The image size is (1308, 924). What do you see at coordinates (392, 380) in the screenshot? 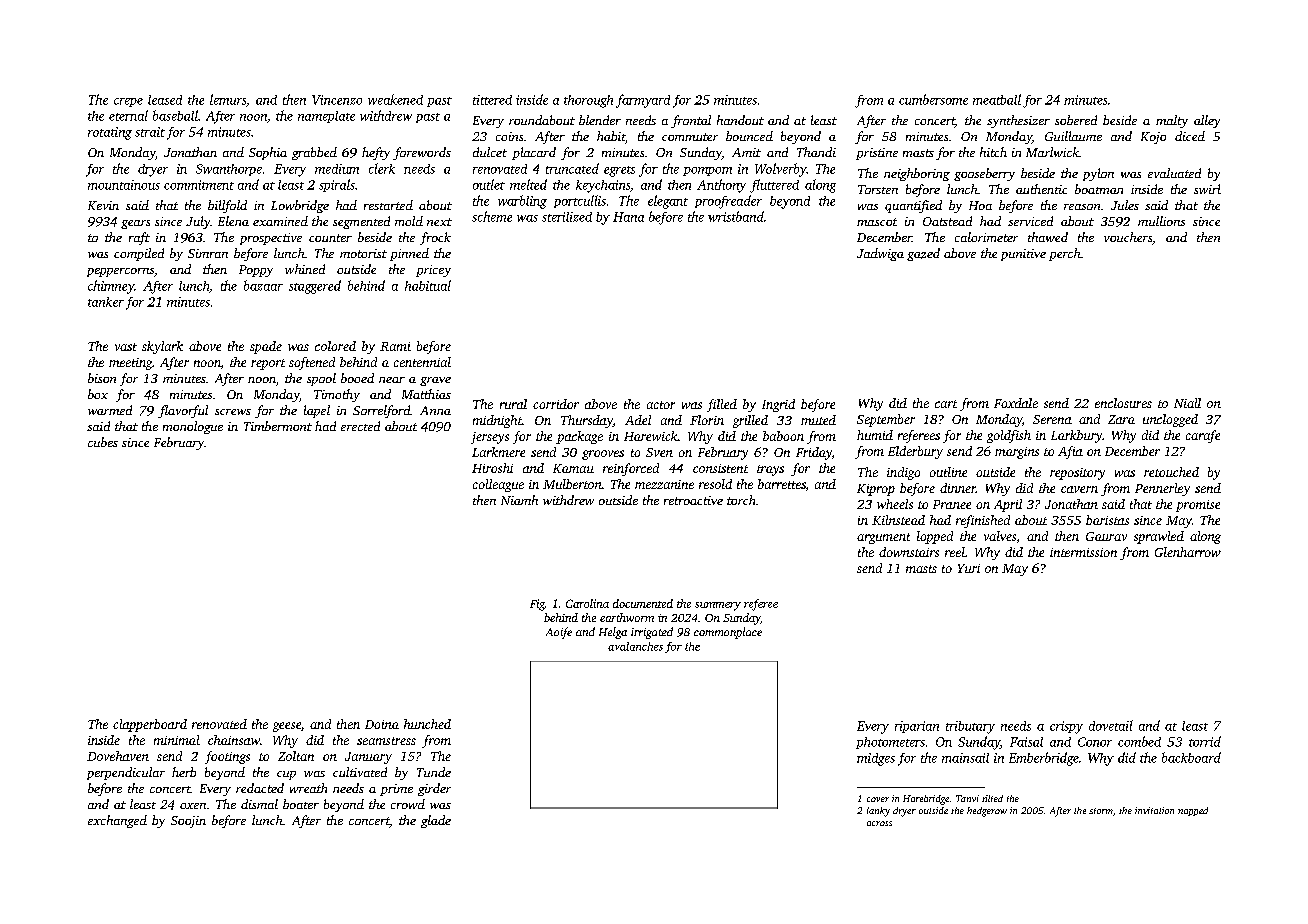
I see `near` at bounding box center [392, 380].
